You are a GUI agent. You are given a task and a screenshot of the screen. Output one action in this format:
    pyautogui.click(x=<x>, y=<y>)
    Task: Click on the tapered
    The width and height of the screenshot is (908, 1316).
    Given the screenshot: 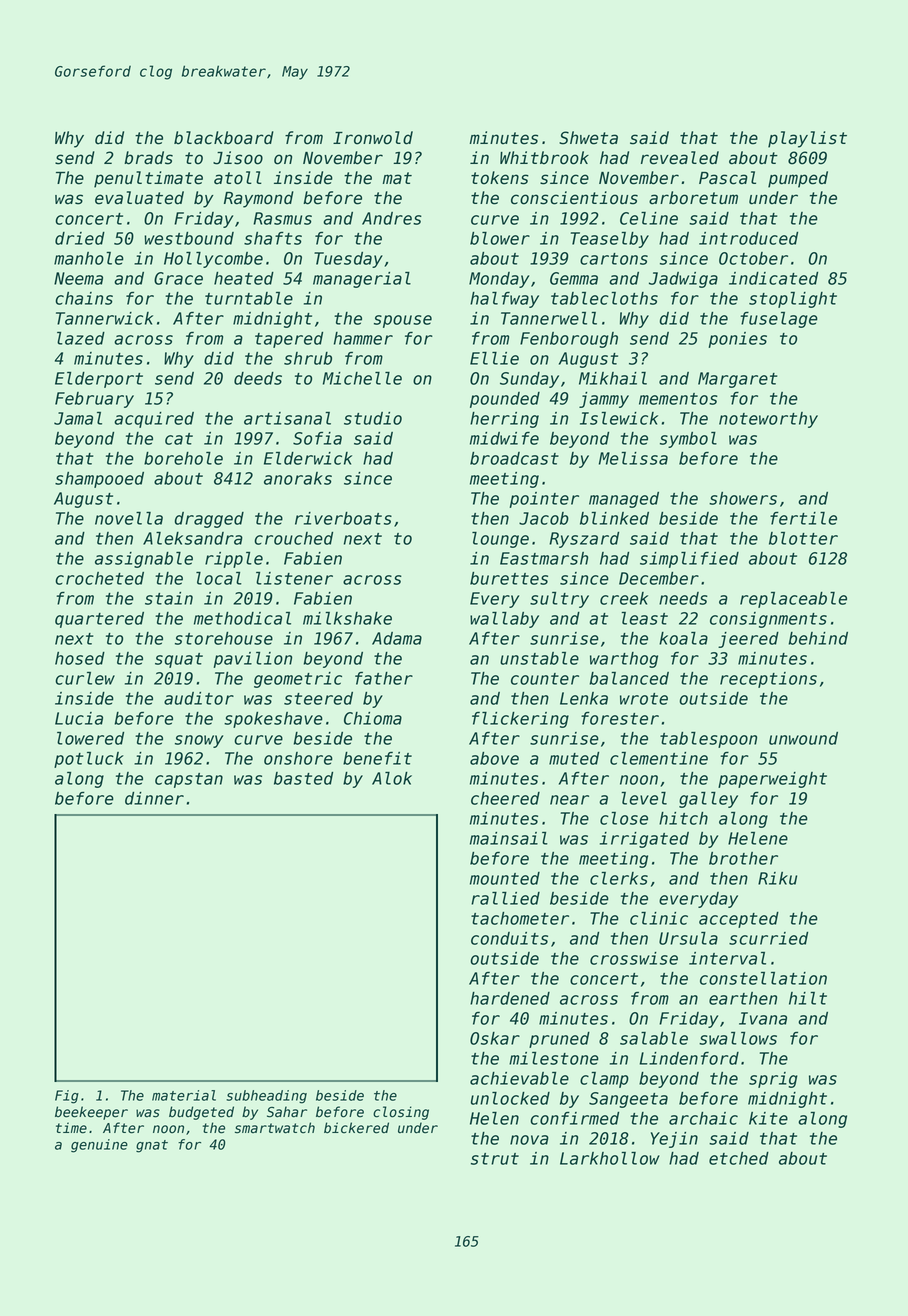 What is the action you would take?
    pyautogui.click(x=289, y=340)
